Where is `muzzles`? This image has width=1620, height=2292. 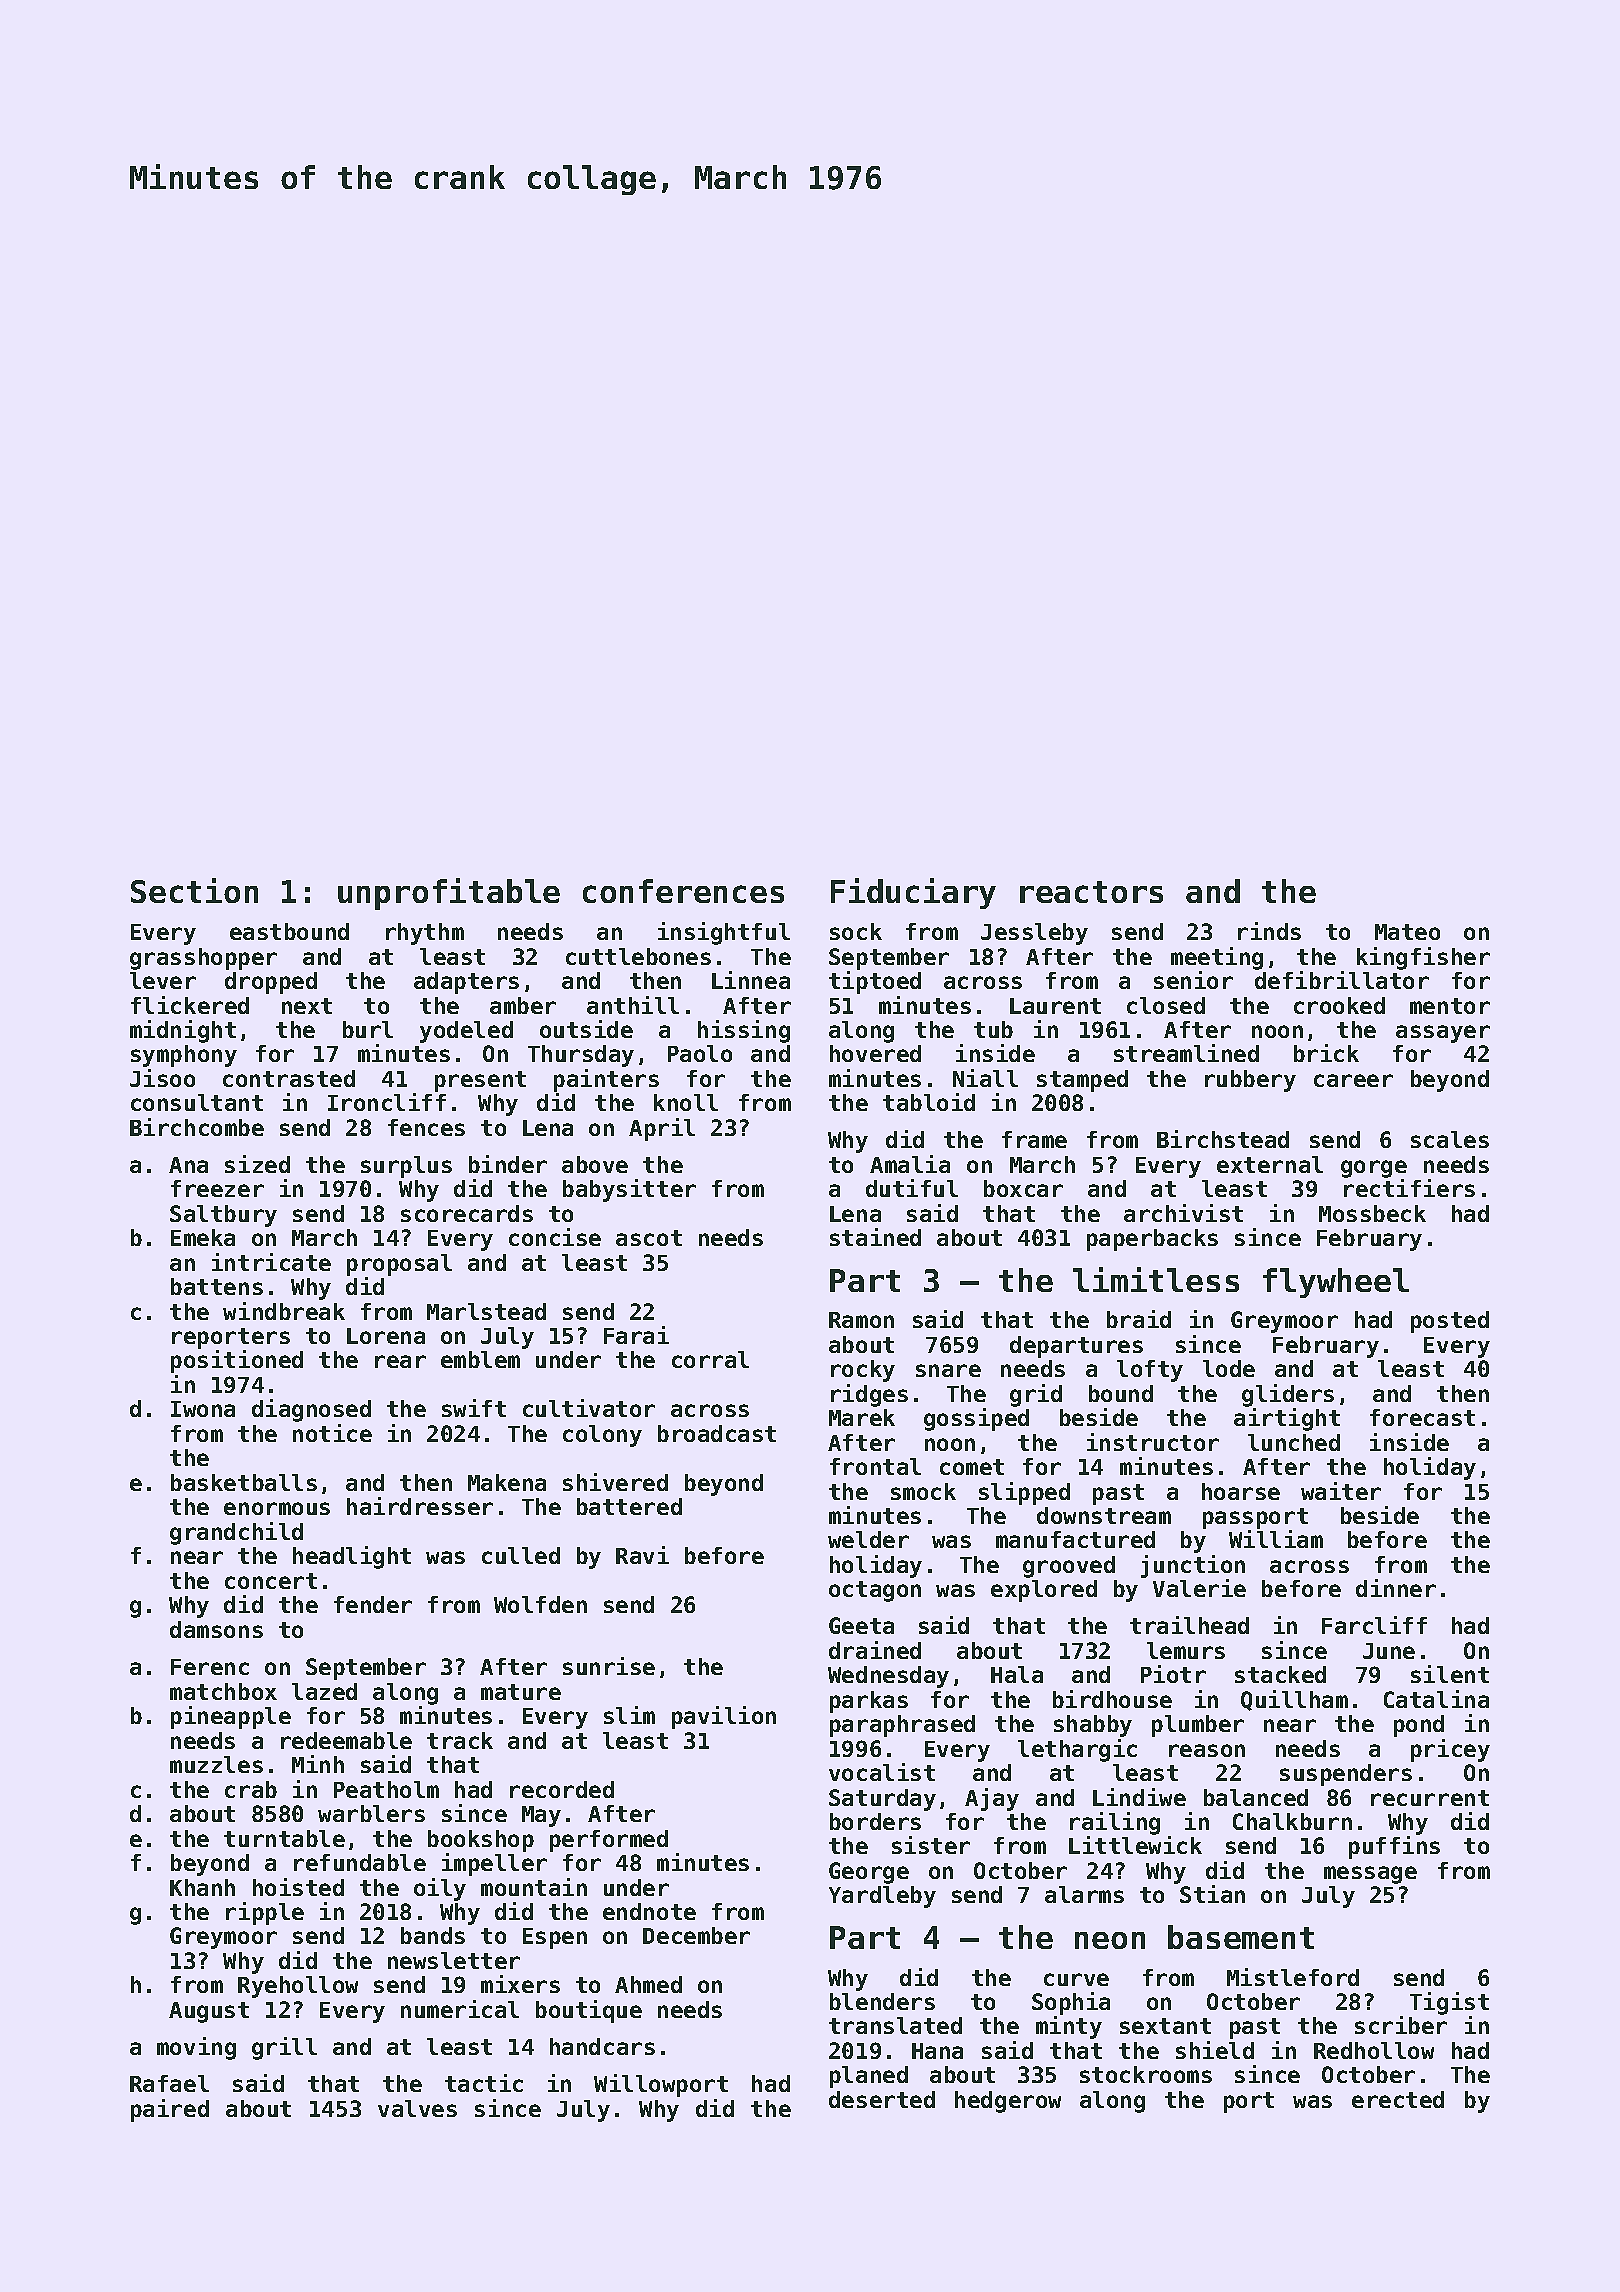
muzzles is located at coordinates (216, 1764).
